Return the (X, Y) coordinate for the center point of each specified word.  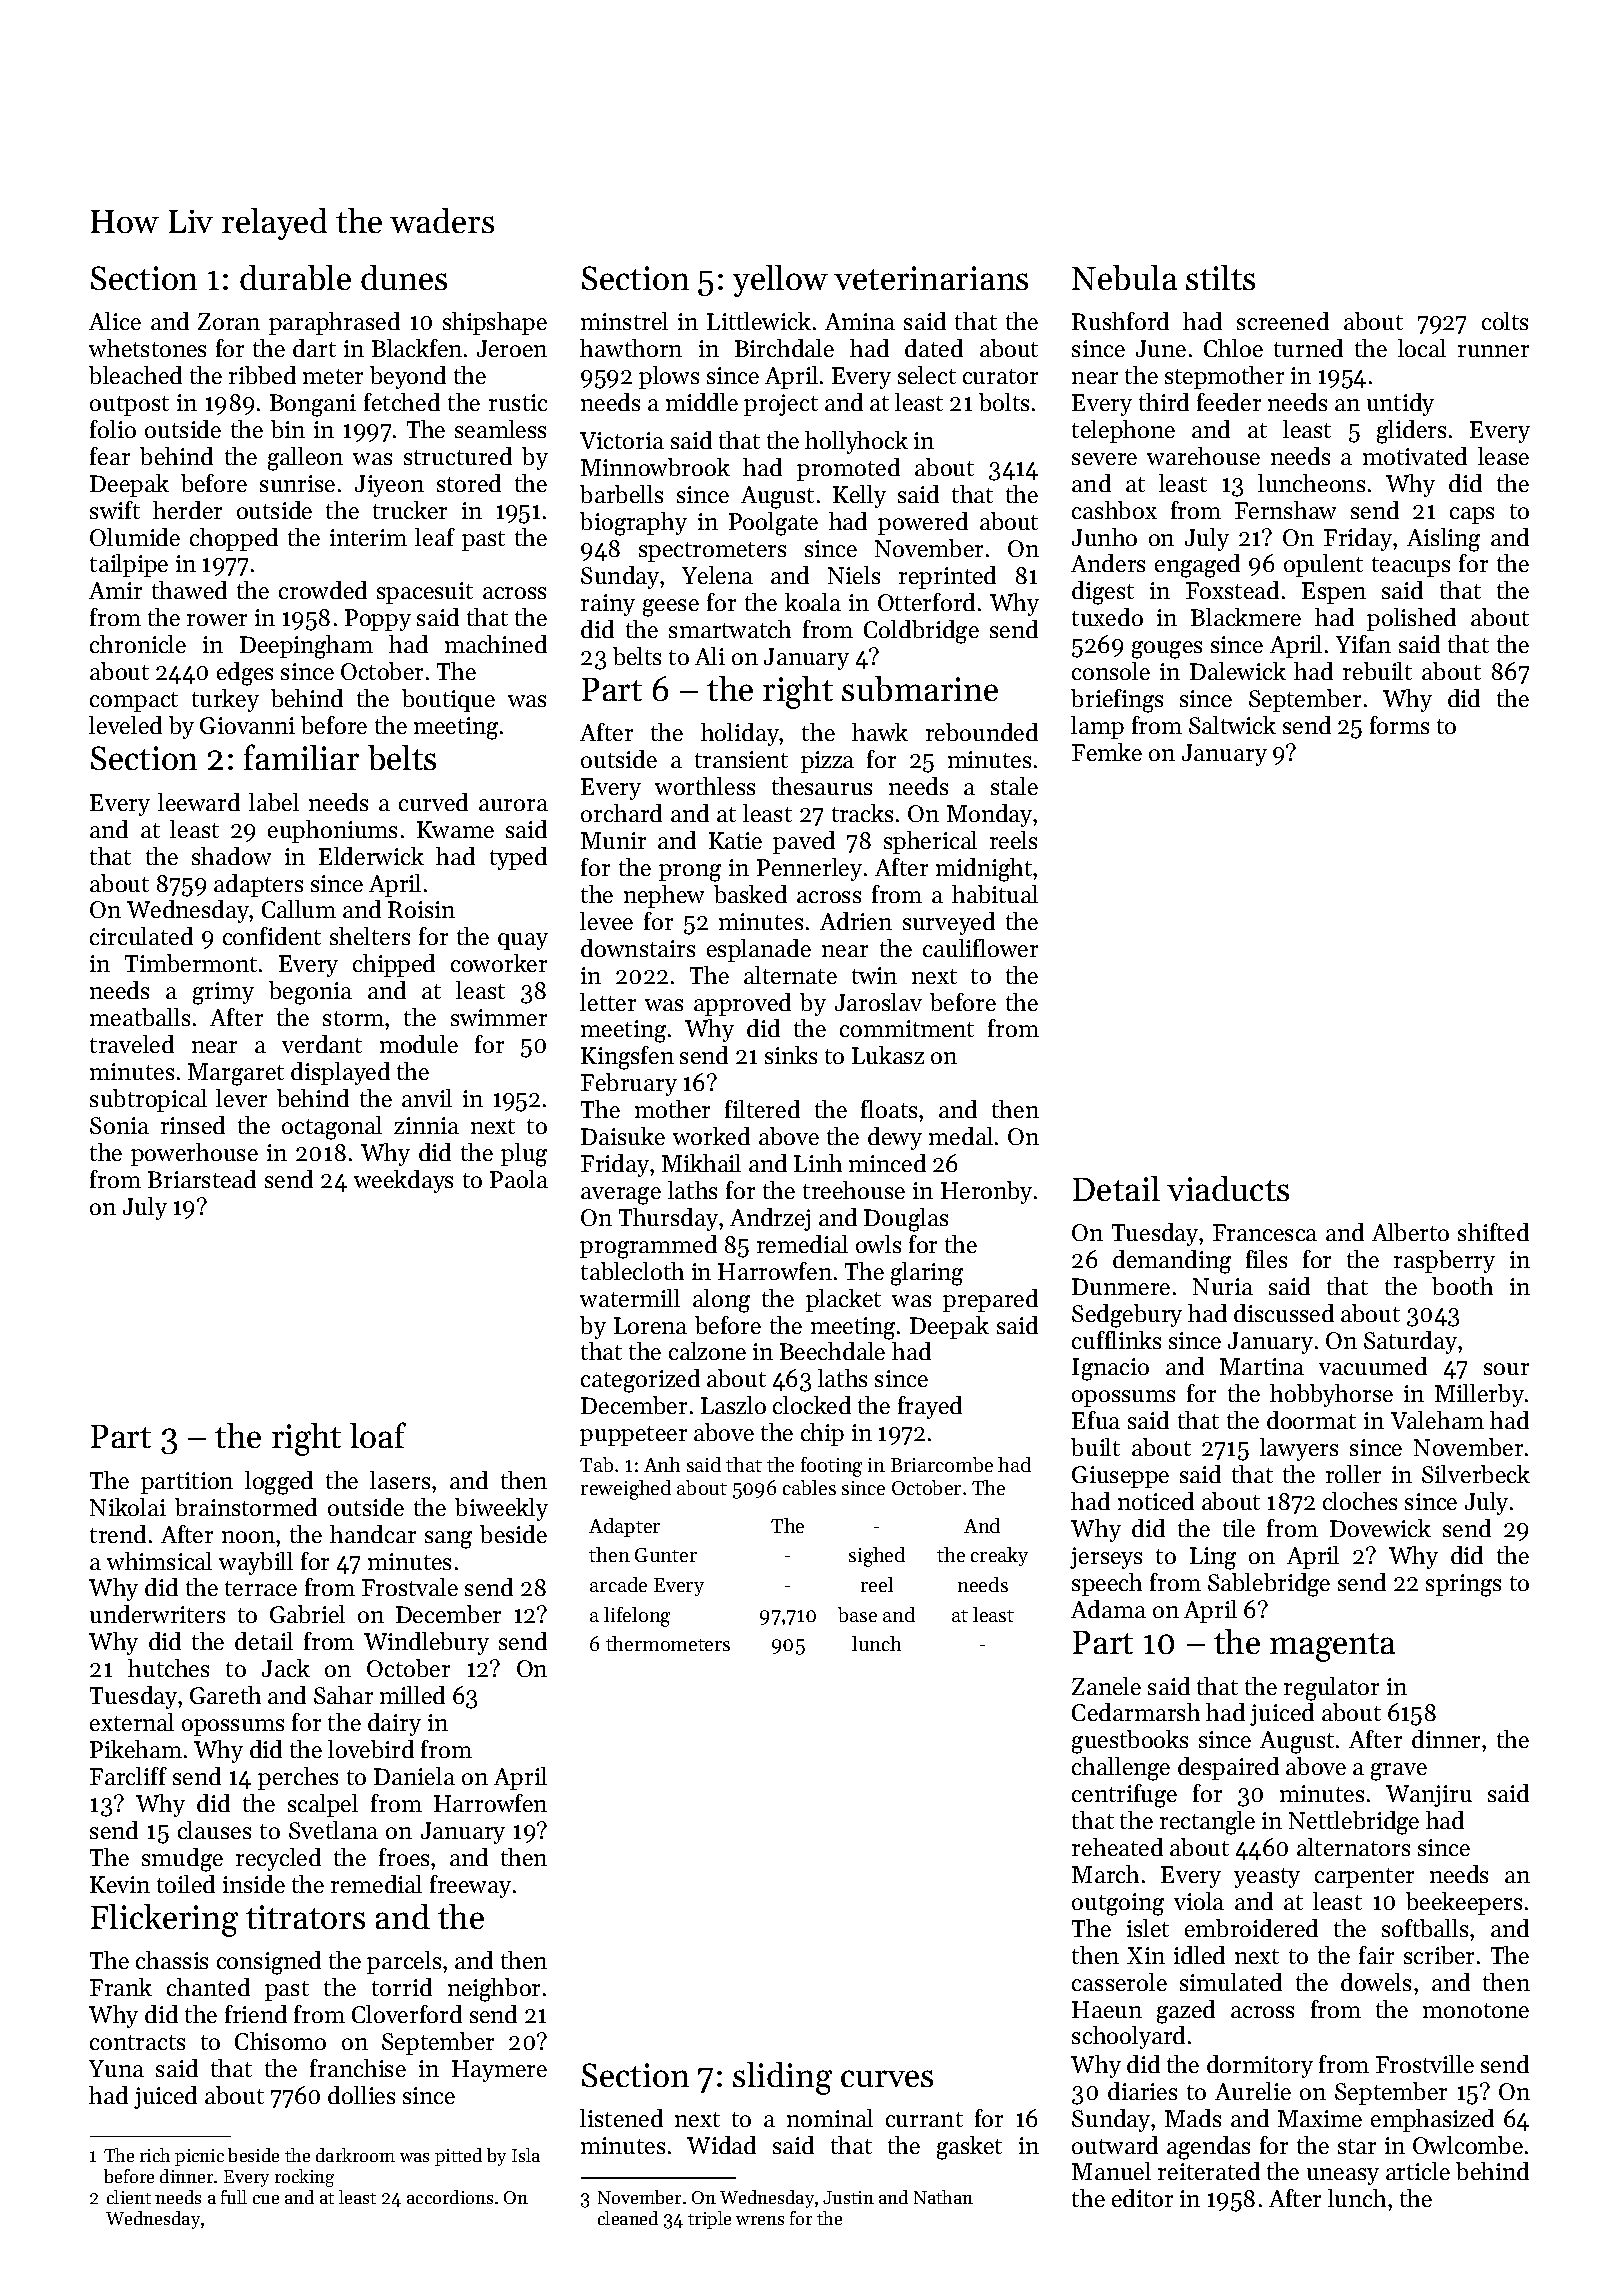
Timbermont (191, 963)
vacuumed (1373, 1366)
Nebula (1124, 277)
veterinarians (931, 278)
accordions (450, 2197)
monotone (1476, 2010)
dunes (404, 277)
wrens (760, 2220)
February (629, 1084)
